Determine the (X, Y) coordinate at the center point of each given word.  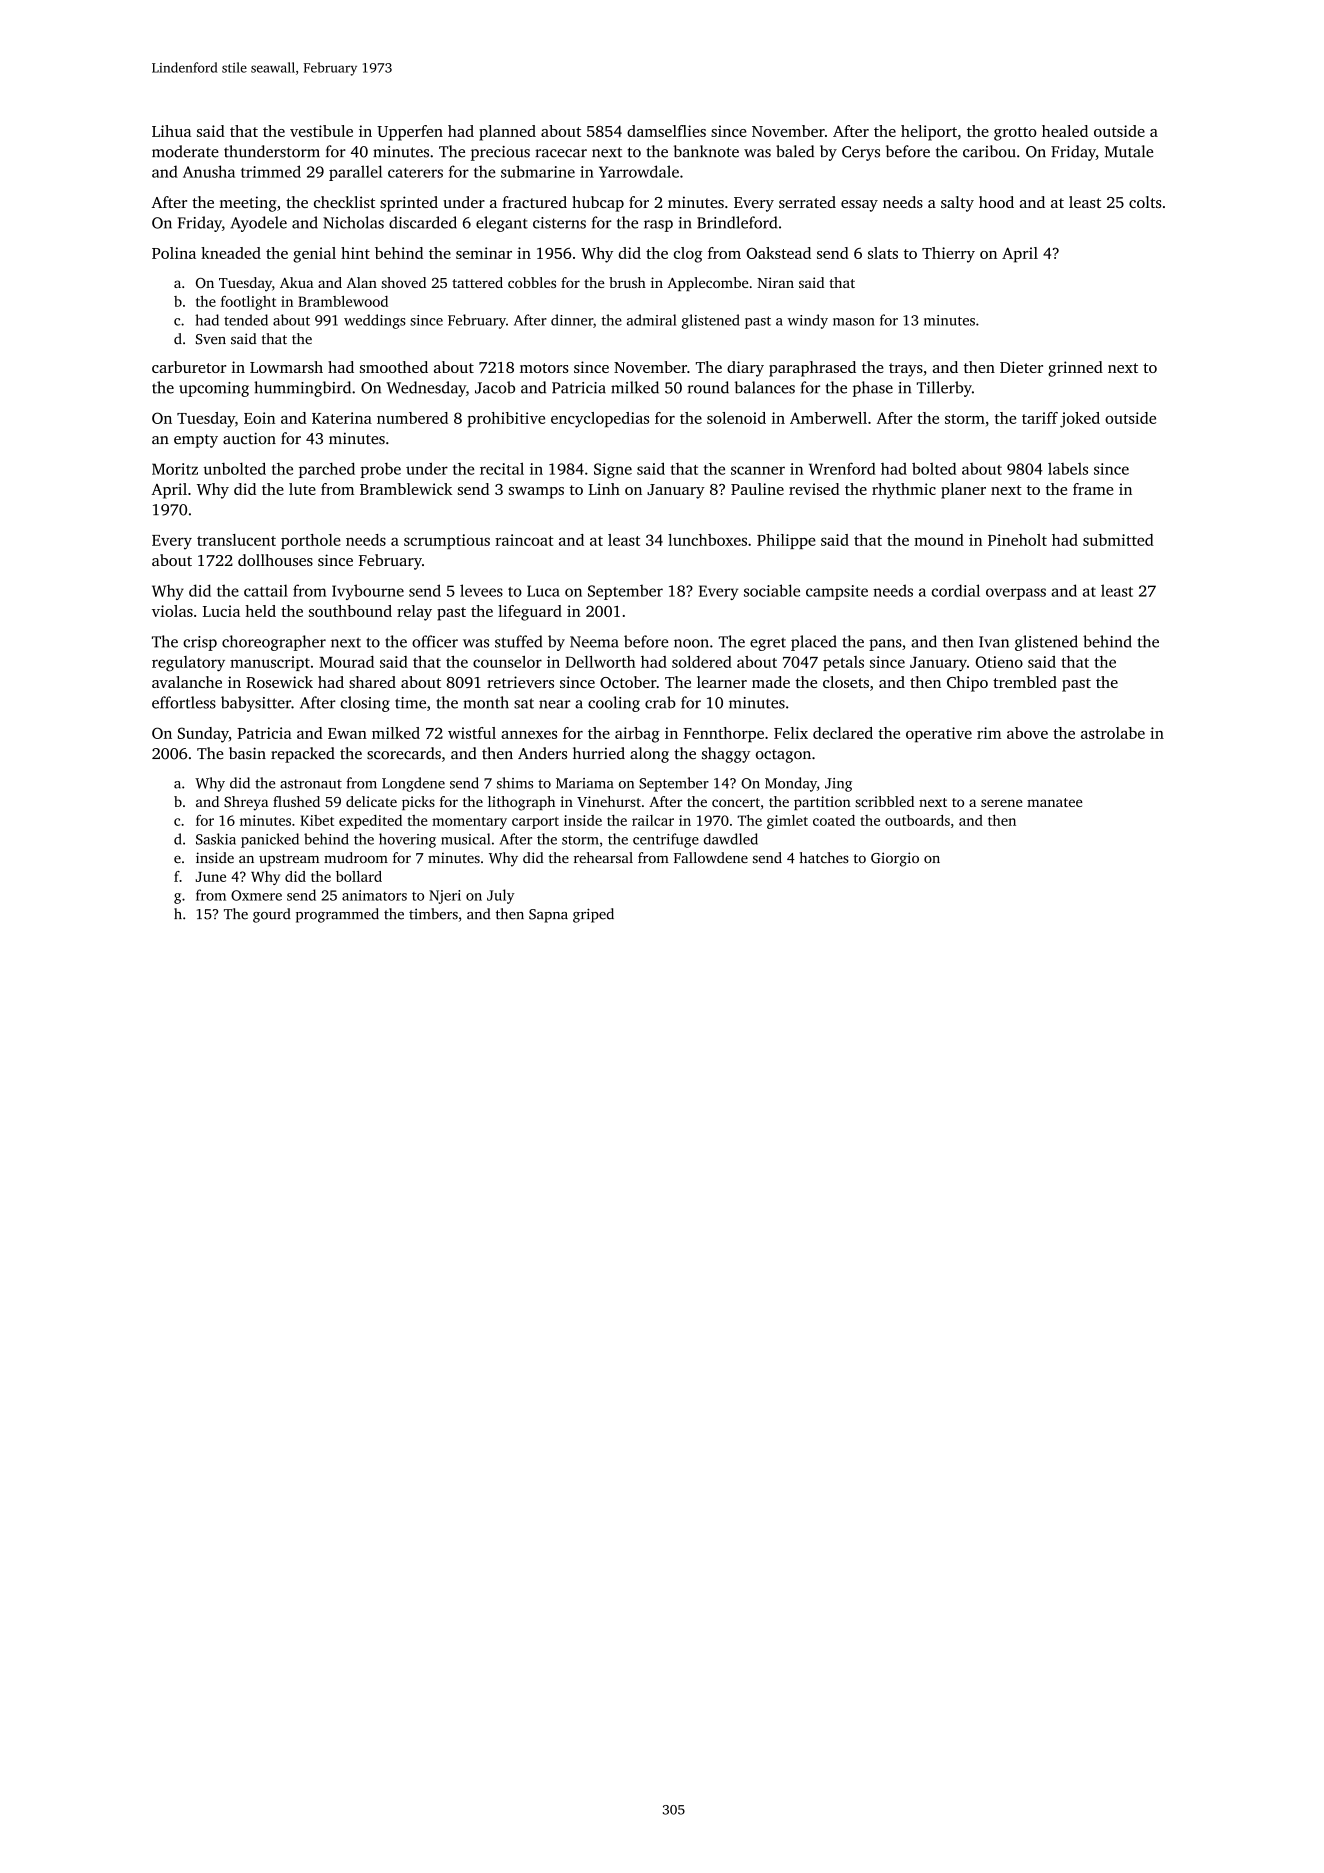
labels (1068, 468)
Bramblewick (406, 489)
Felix (791, 733)
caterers (415, 173)
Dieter (1021, 367)
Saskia (216, 839)
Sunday (203, 735)
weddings (375, 321)
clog (688, 255)
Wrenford (842, 468)
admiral (651, 320)
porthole (311, 541)
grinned (1075, 369)
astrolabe (1113, 733)
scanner (758, 470)
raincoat (524, 540)
